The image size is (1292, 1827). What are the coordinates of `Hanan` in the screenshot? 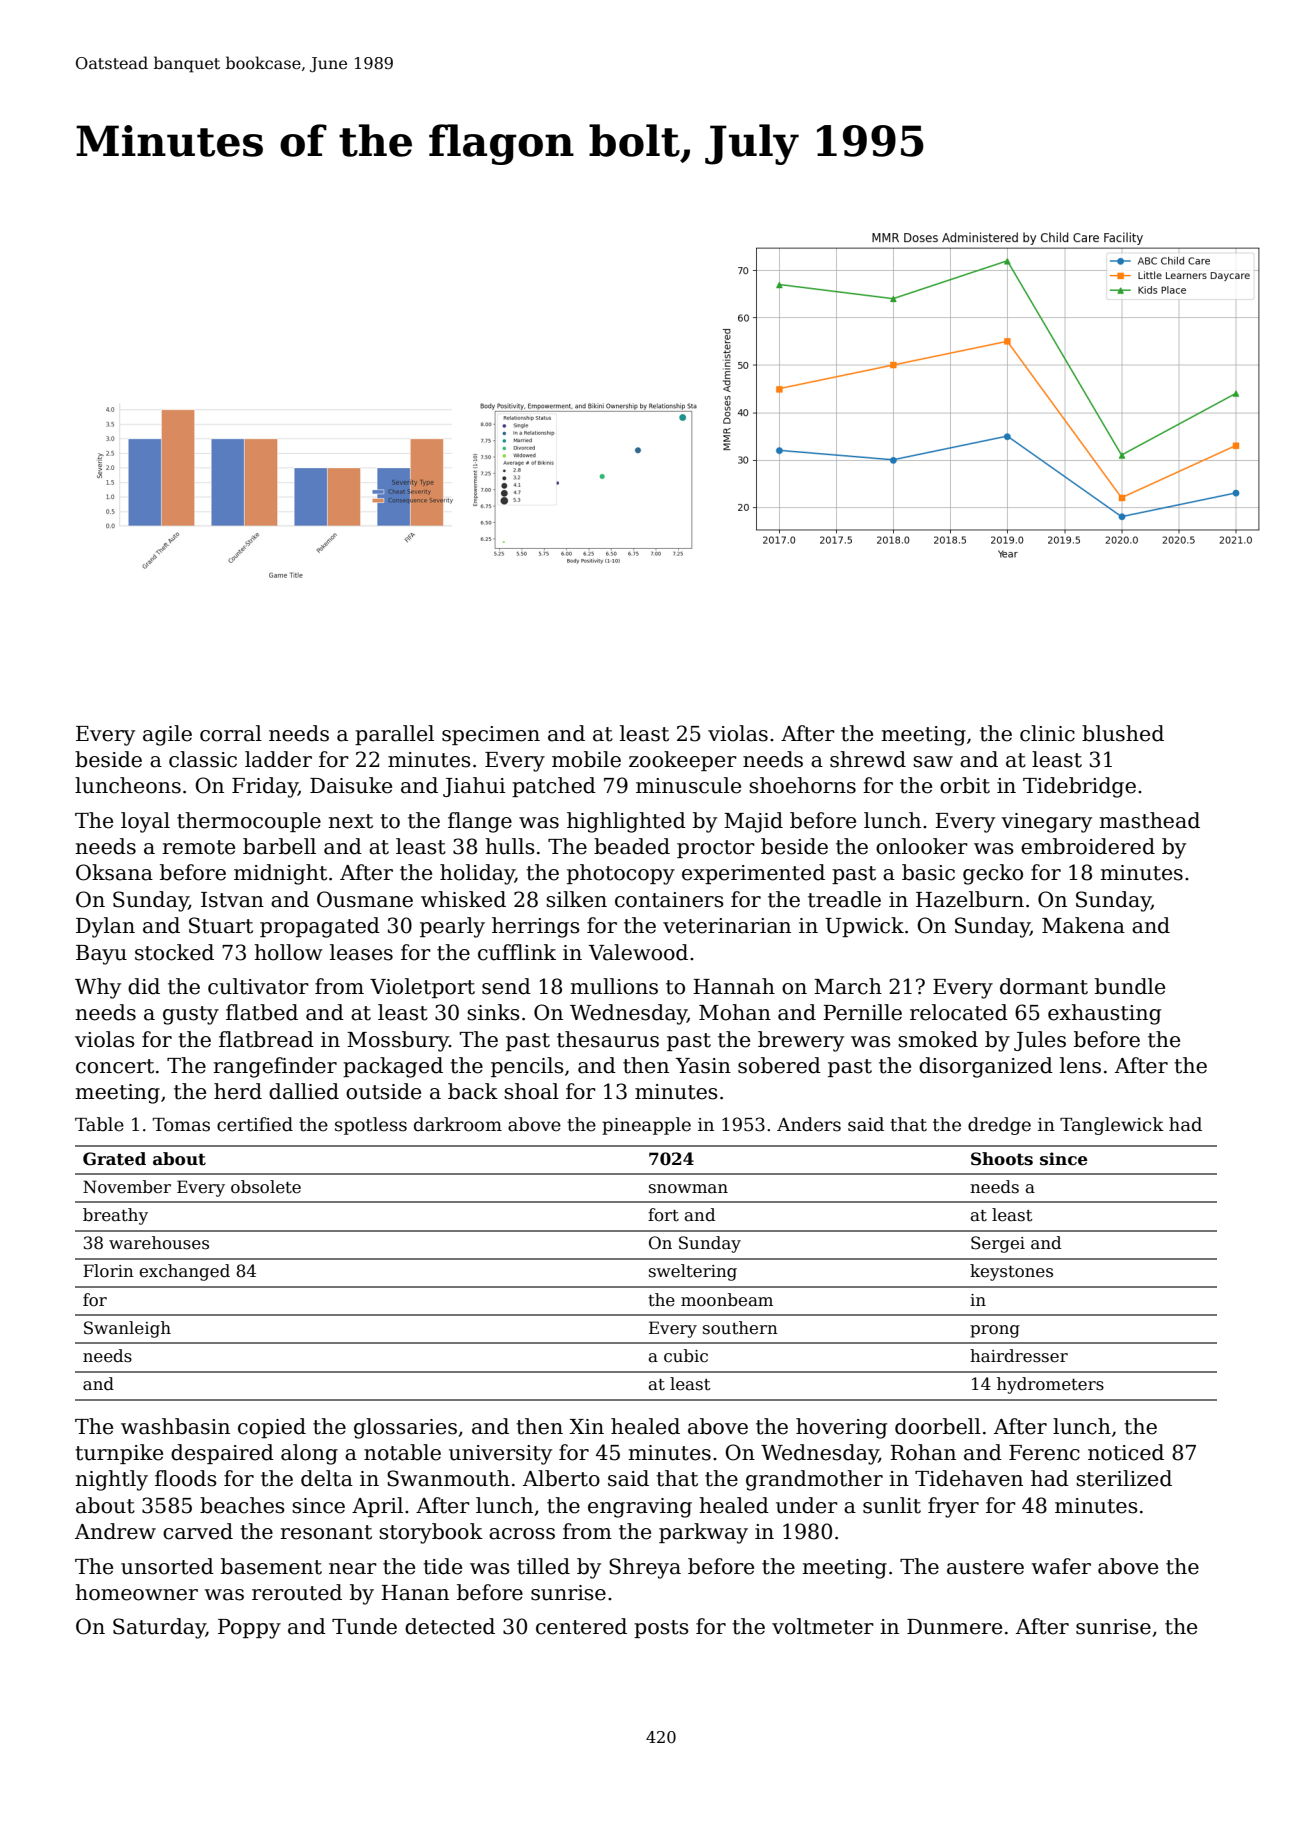 It's located at (415, 1593).
